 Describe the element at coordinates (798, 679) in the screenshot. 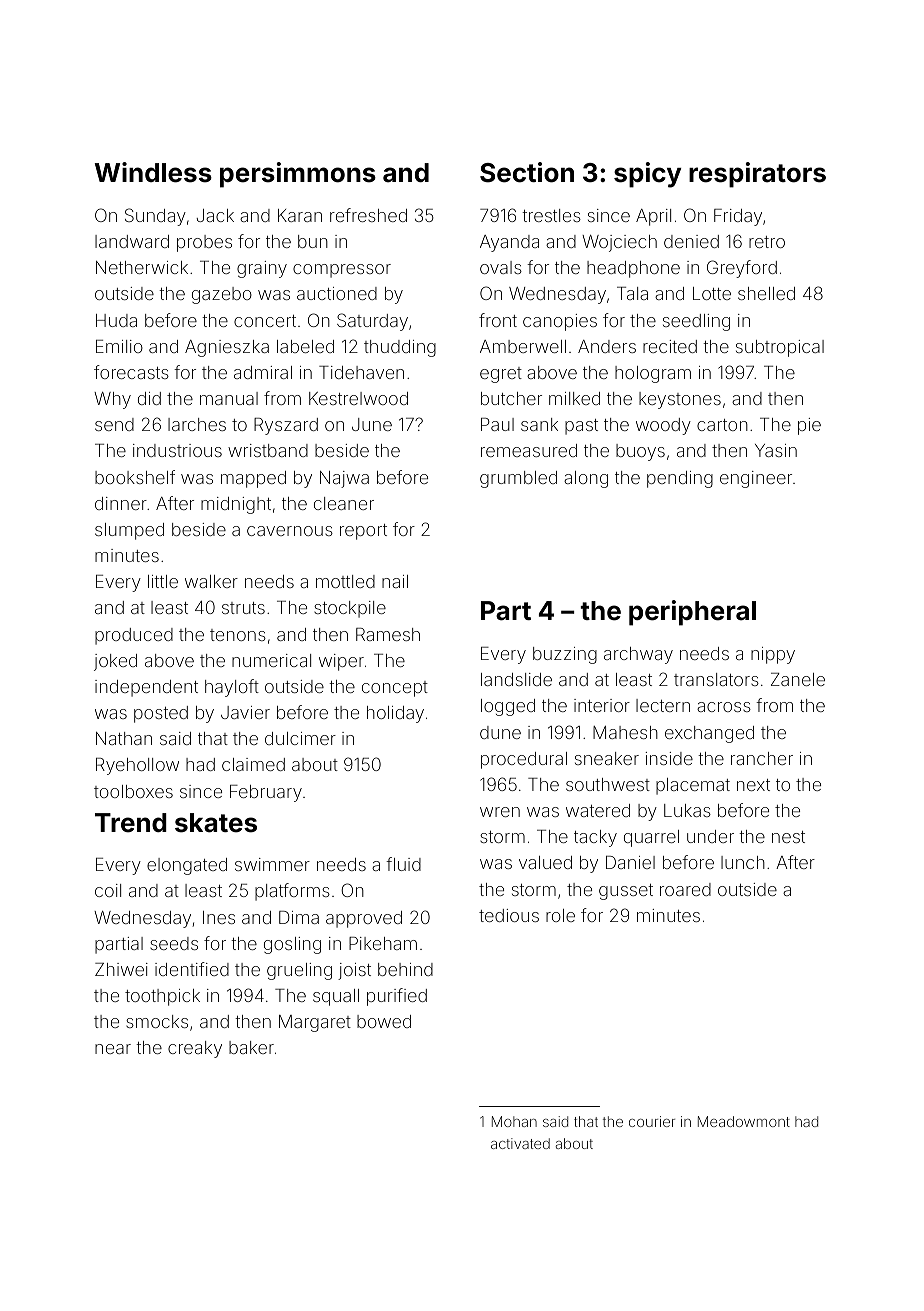

I see `Zanele` at that location.
